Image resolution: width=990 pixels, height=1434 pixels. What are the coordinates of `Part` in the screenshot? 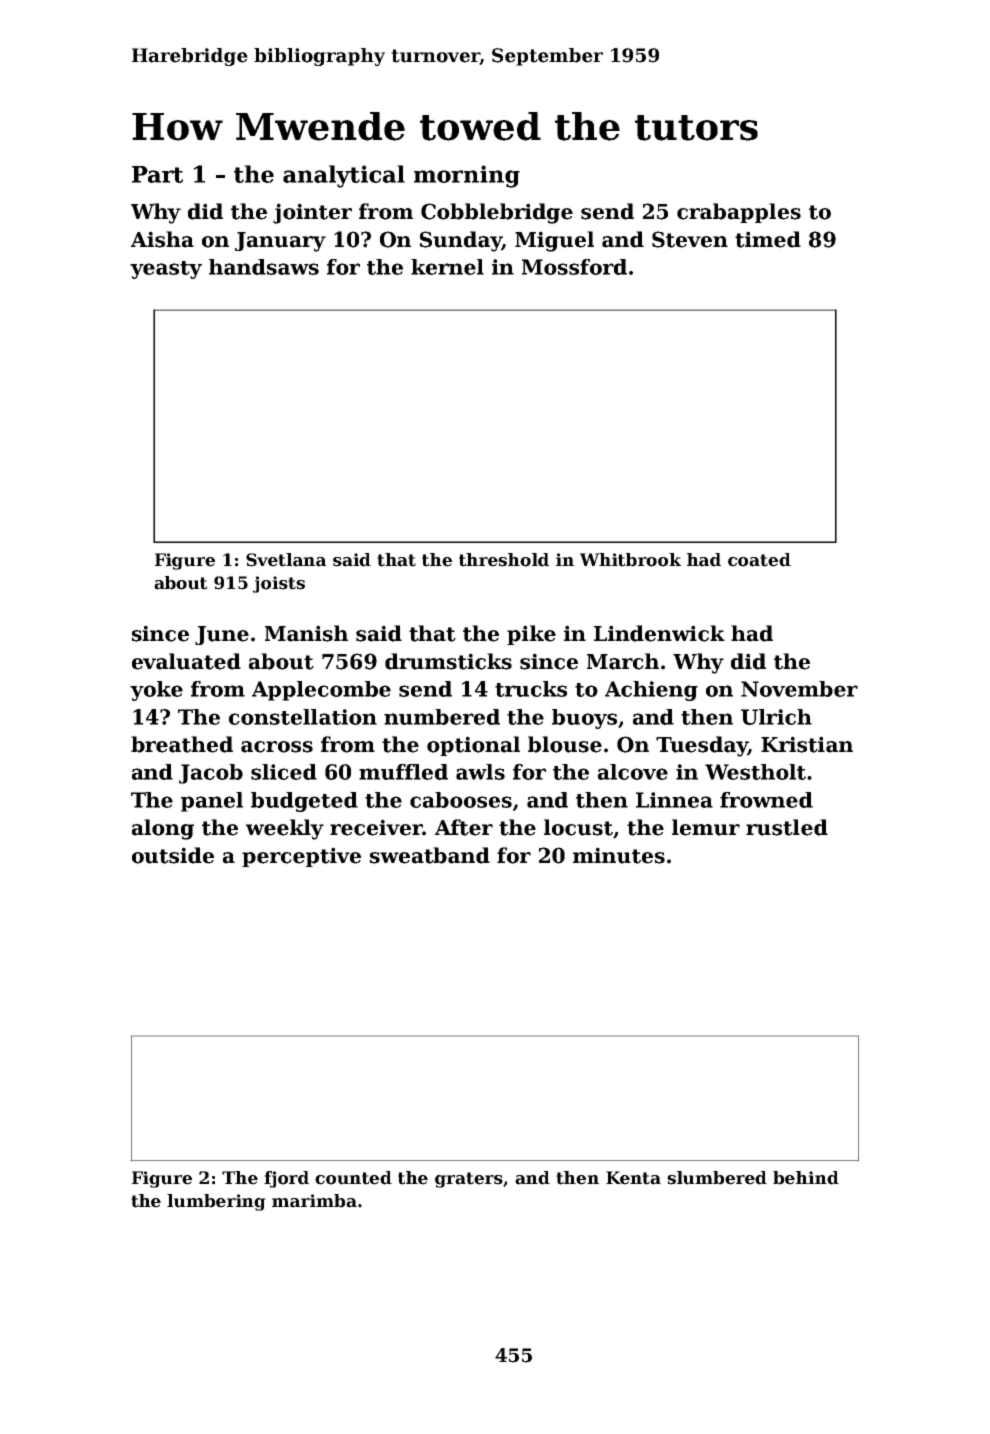 It's located at (157, 174).
